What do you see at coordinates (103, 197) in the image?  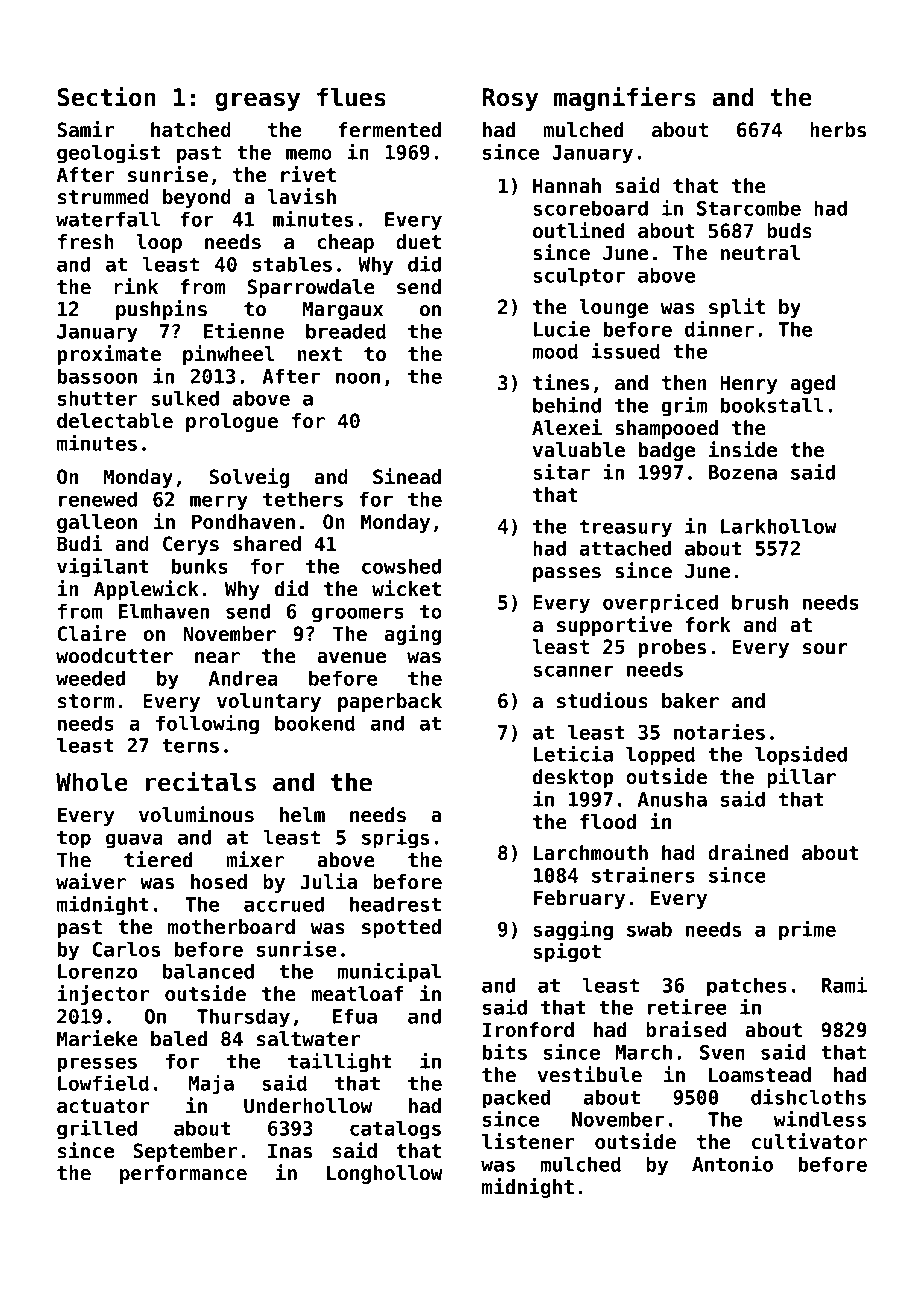 I see `strummed` at bounding box center [103, 197].
